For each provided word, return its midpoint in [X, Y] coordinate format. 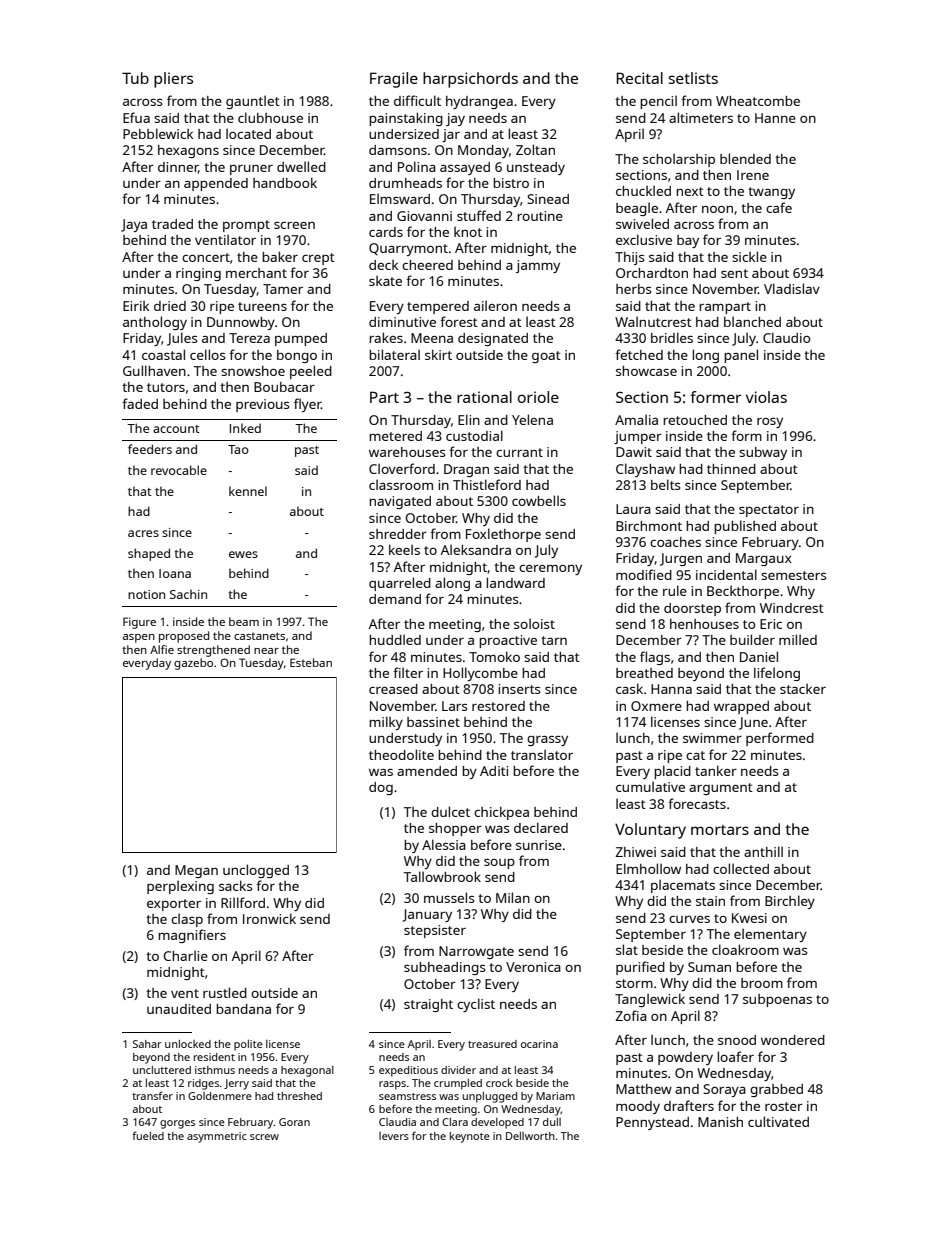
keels [404, 549]
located [248, 133]
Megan [196, 871]
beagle [637, 209]
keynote [470, 1137]
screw [264, 1137]
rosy [770, 423]
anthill [763, 851]
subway [763, 453]
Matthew [644, 1089]
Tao [238, 449]
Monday [483, 151]
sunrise [539, 845]
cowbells [539, 500]
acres [143, 533]
